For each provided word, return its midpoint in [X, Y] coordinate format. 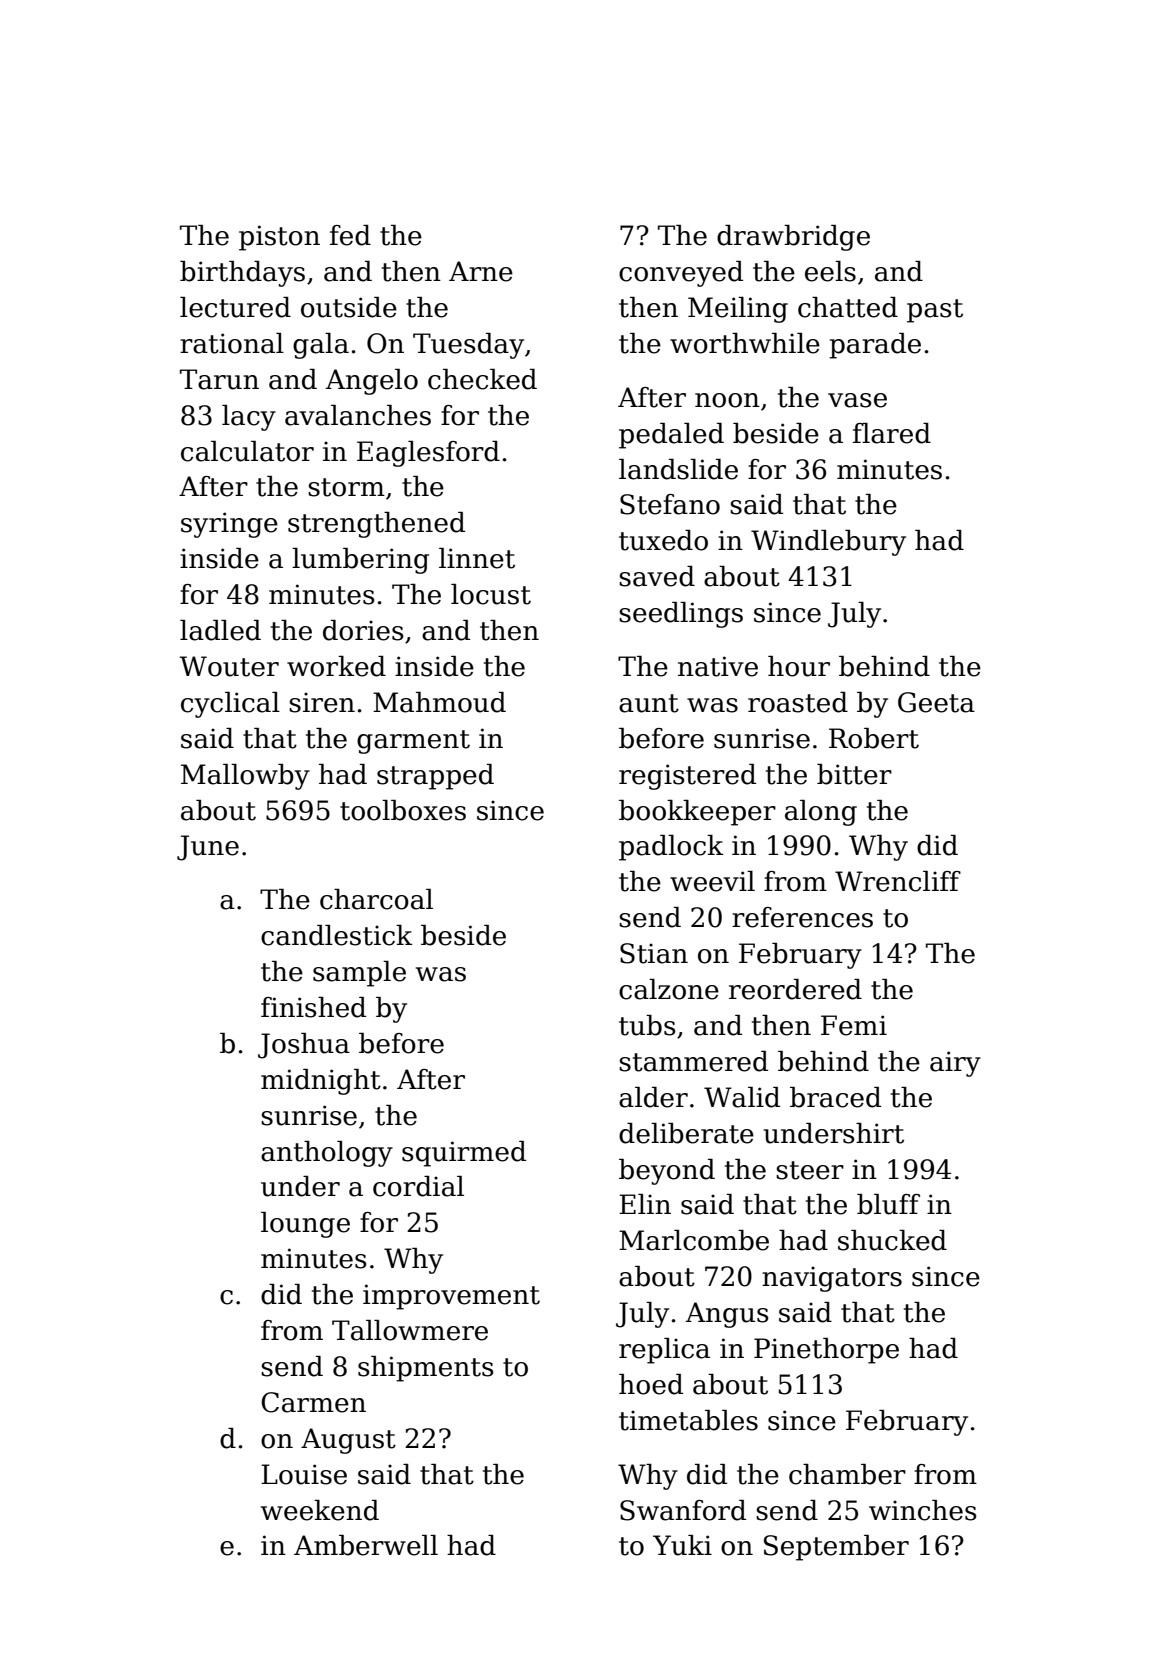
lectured [235, 307]
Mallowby [245, 777]
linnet [477, 558]
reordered [795, 989]
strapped [435, 777]
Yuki [682, 1545]
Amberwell [366, 1545]
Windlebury [828, 543]
